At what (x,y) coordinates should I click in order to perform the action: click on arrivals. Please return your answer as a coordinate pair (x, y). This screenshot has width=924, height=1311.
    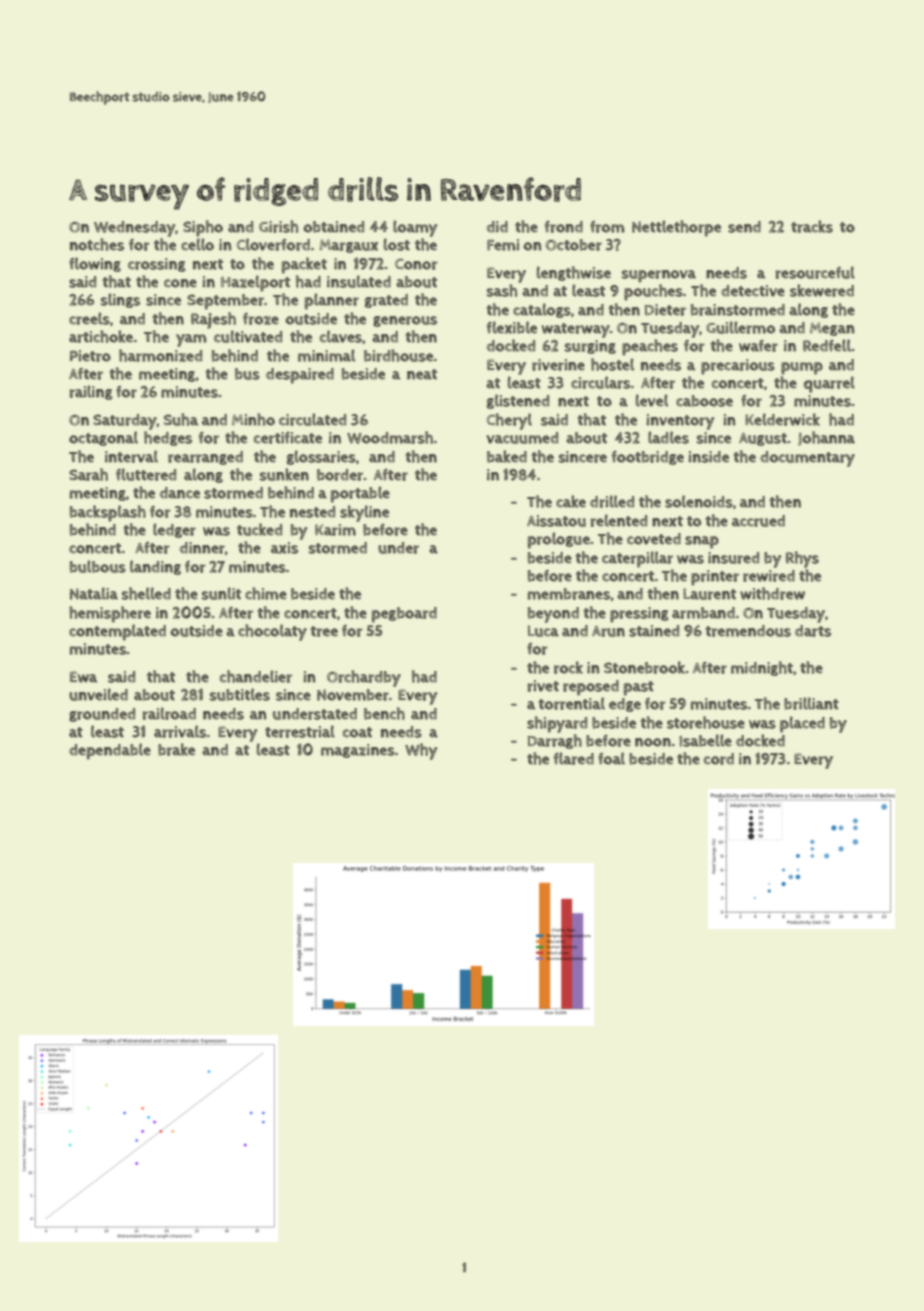
    Looking at the image, I should click on (180, 731).
